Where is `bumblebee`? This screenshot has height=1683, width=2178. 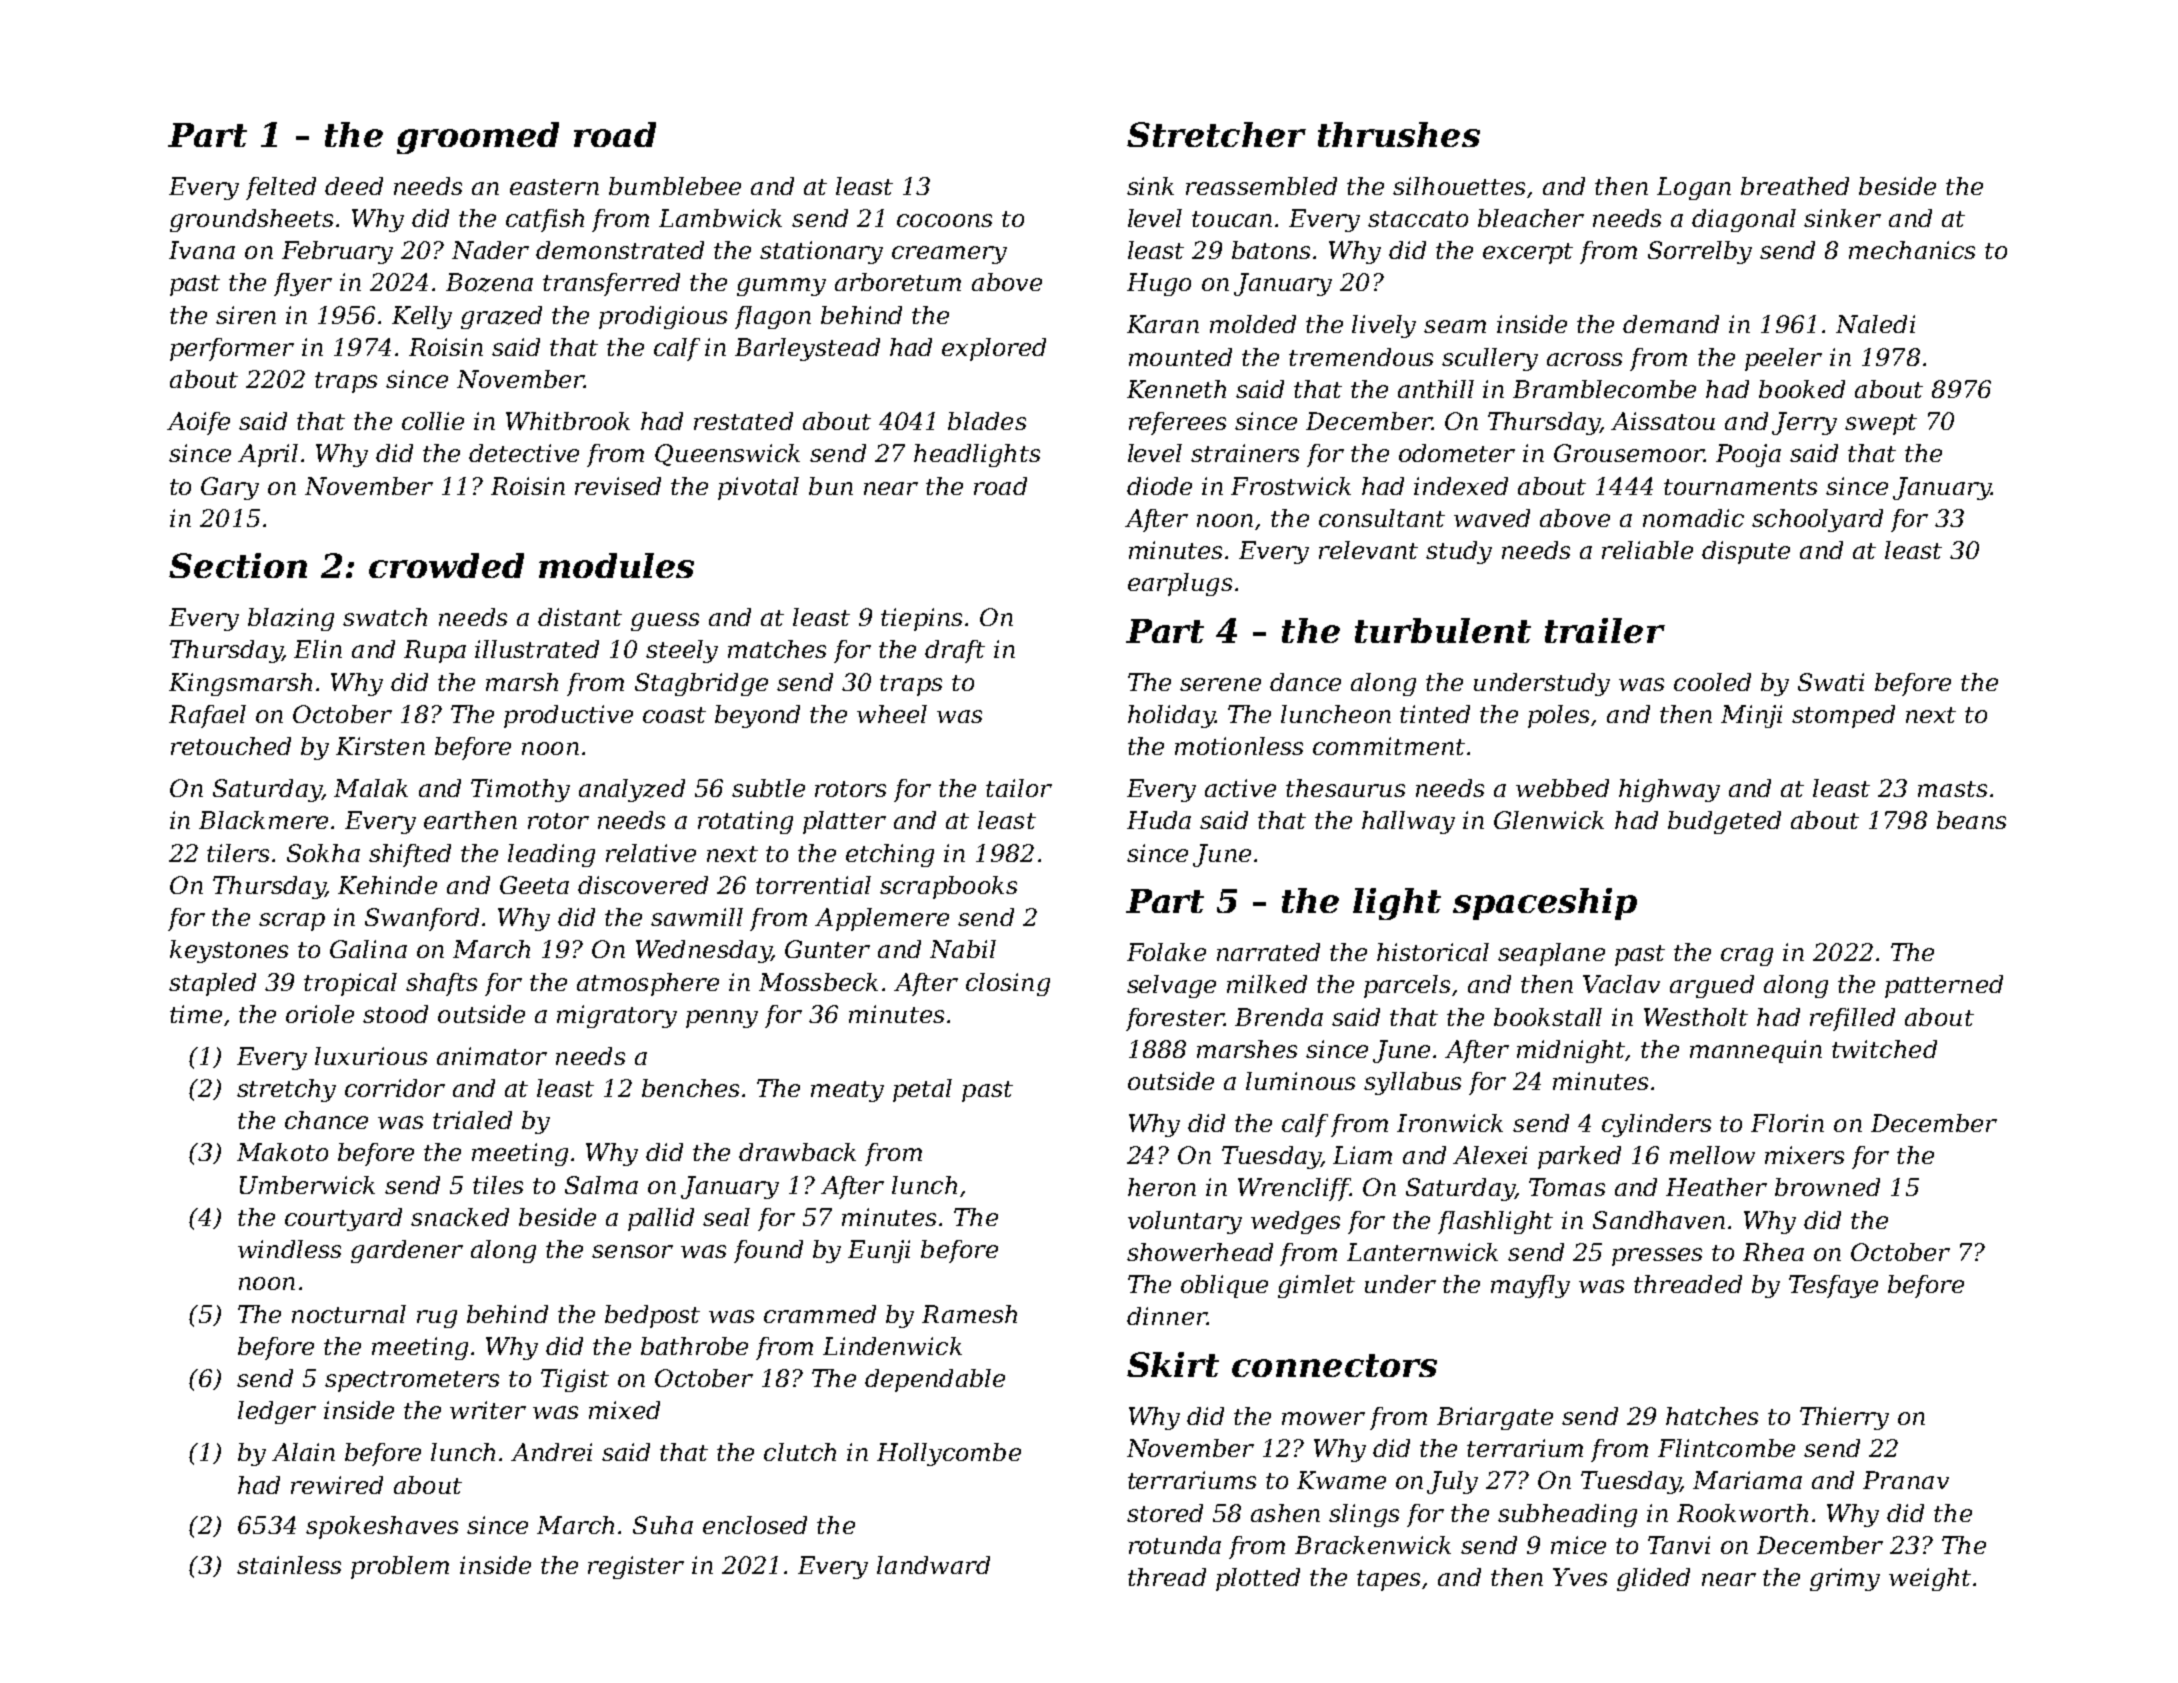
bumblebee is located at coordinates (675, 186).
